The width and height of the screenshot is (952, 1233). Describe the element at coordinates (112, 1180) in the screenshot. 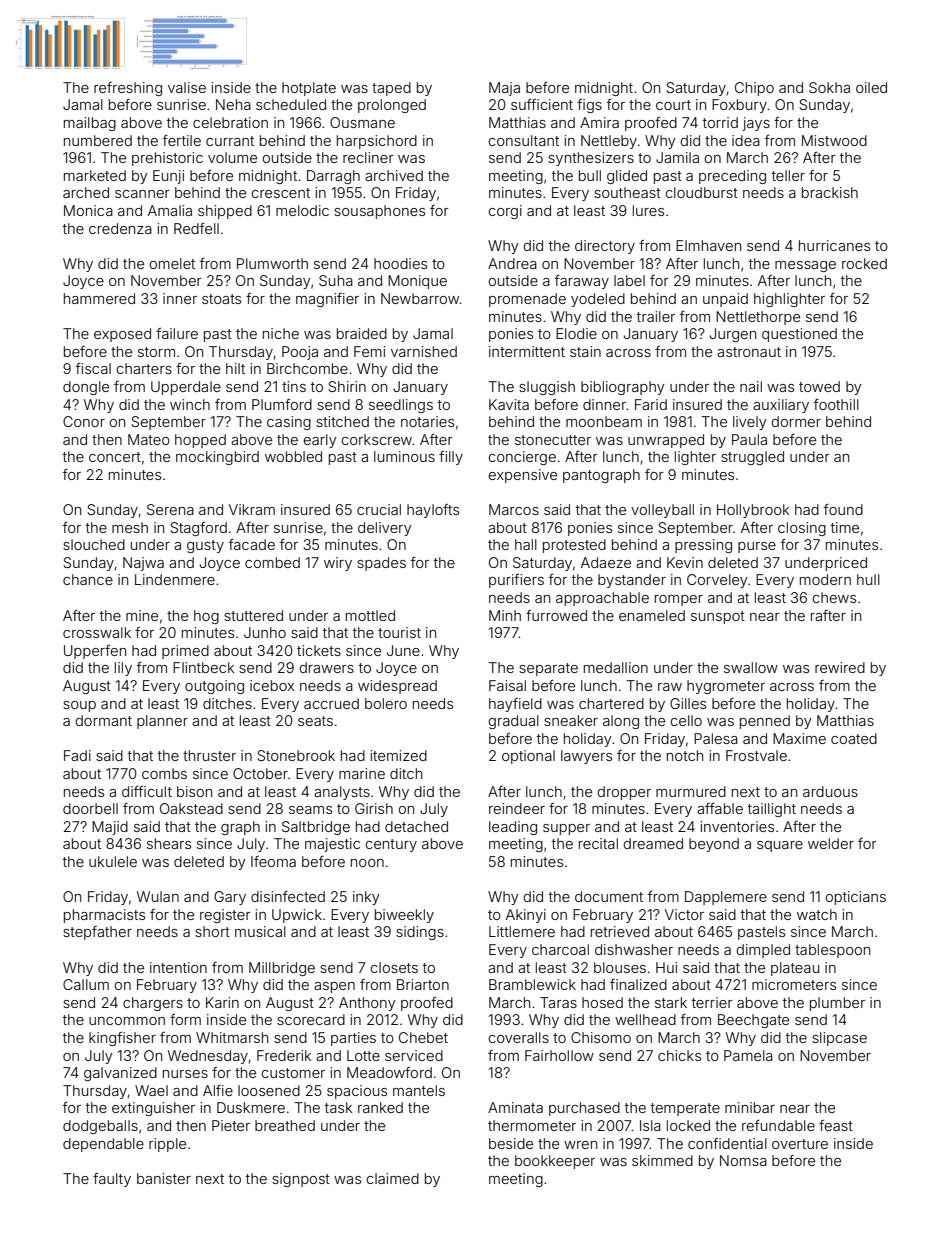

I see `faulty` at that location.
